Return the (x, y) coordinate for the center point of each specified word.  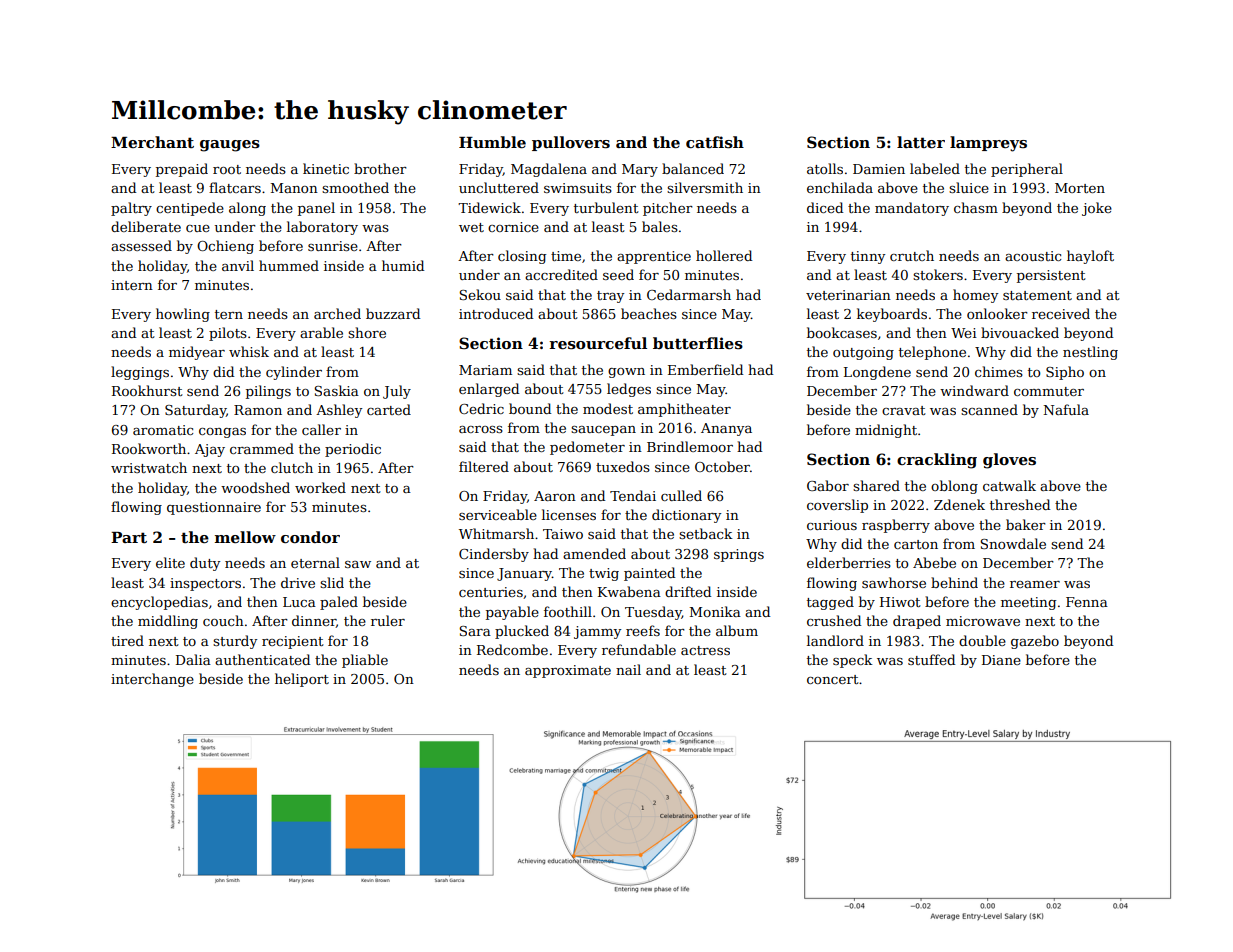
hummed (289, 265)
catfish (715, 142)
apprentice (654, 257)
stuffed (931, 659)
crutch (912, 255)
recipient (293, 642)
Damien (879, 169)
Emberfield (705, 369)
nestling (1090, 353)
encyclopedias (159, 603)
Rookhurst (147, 390)
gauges (230, 146)
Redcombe (512, 649)
